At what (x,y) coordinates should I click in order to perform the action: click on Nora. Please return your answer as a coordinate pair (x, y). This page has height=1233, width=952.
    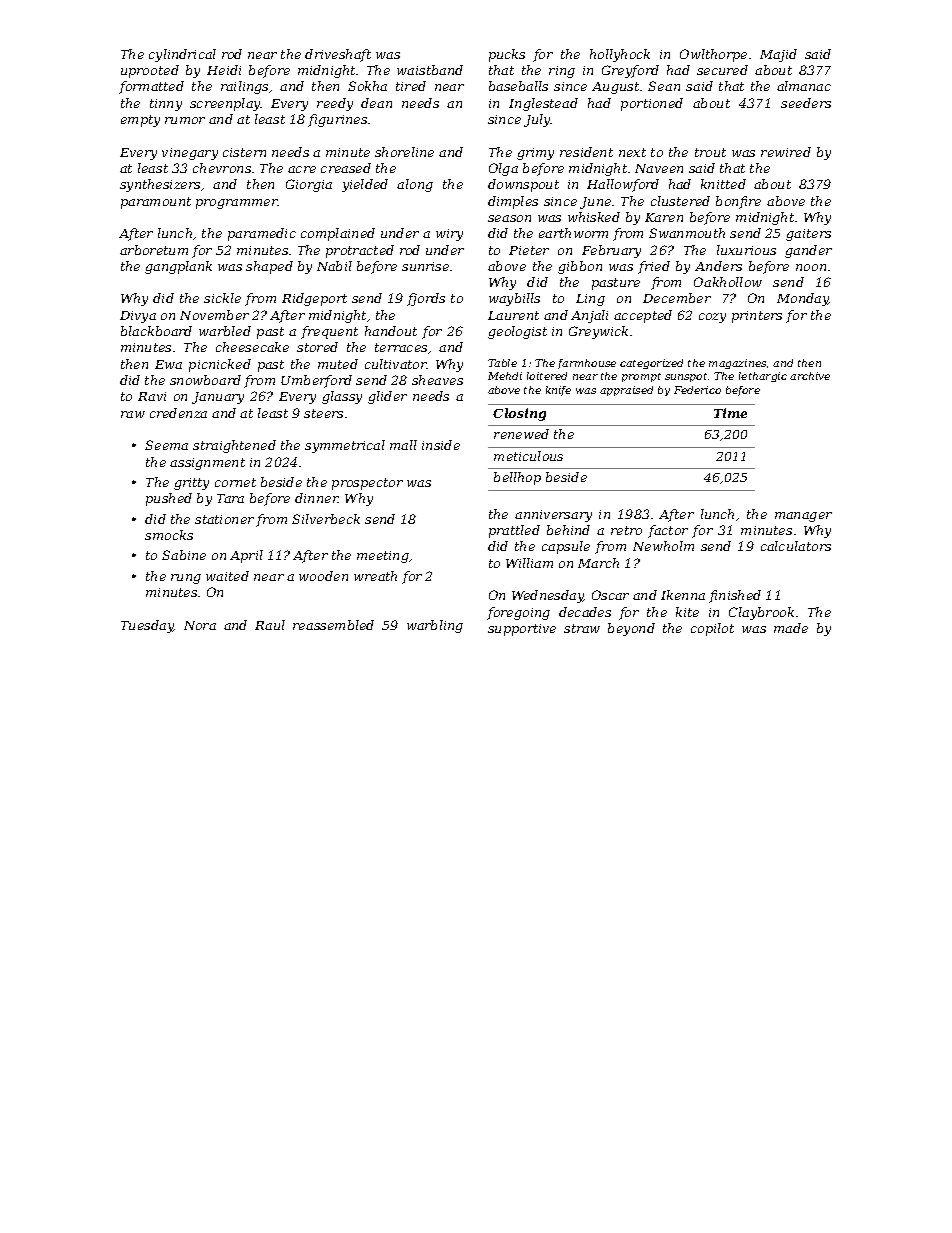
    Looking at the image, I should click on (200, 625).
